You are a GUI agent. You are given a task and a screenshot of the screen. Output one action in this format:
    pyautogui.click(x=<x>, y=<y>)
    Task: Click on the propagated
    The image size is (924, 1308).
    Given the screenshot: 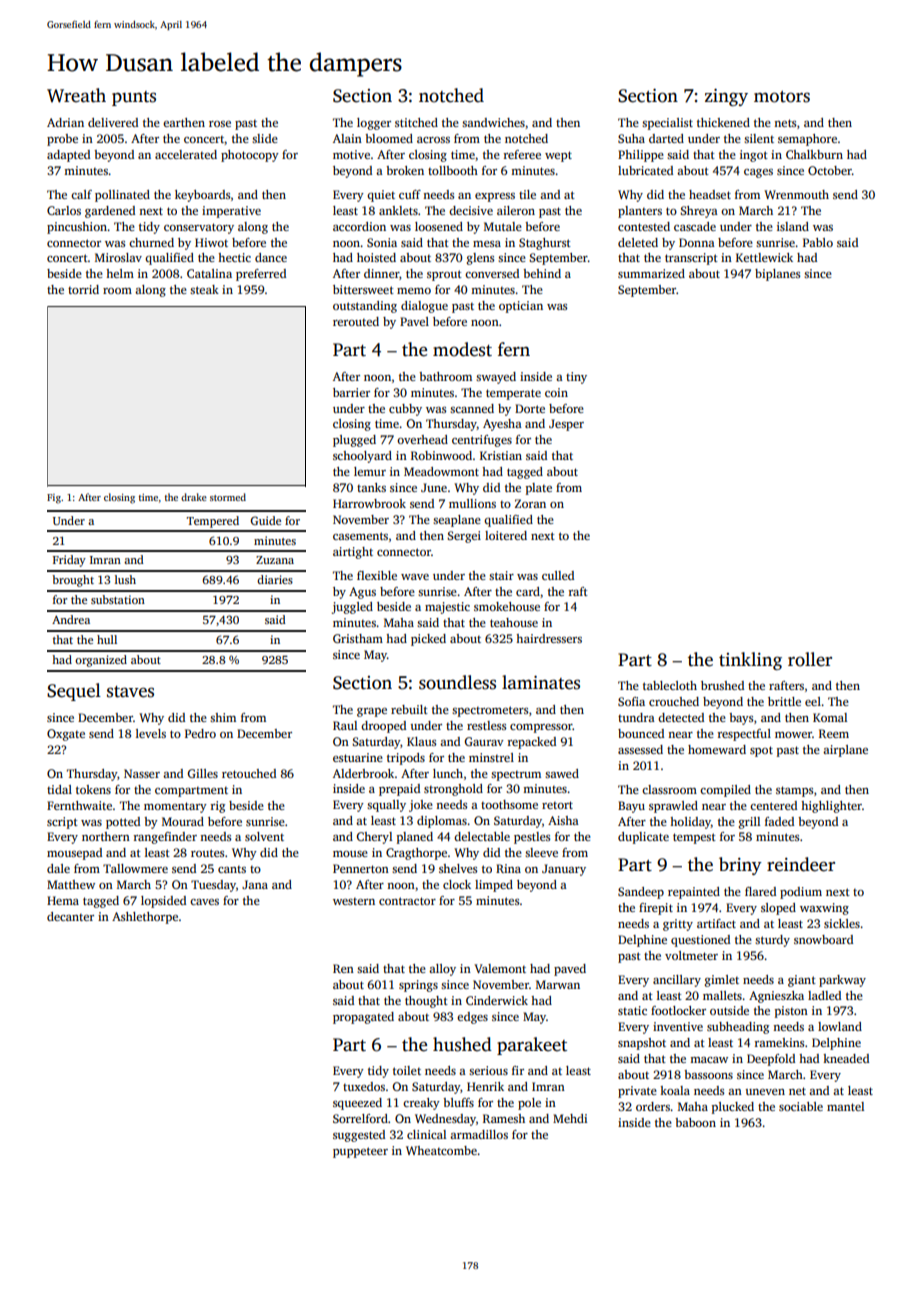 What is the action you would take?
    pyautogui.click(x=363, y=1018)
